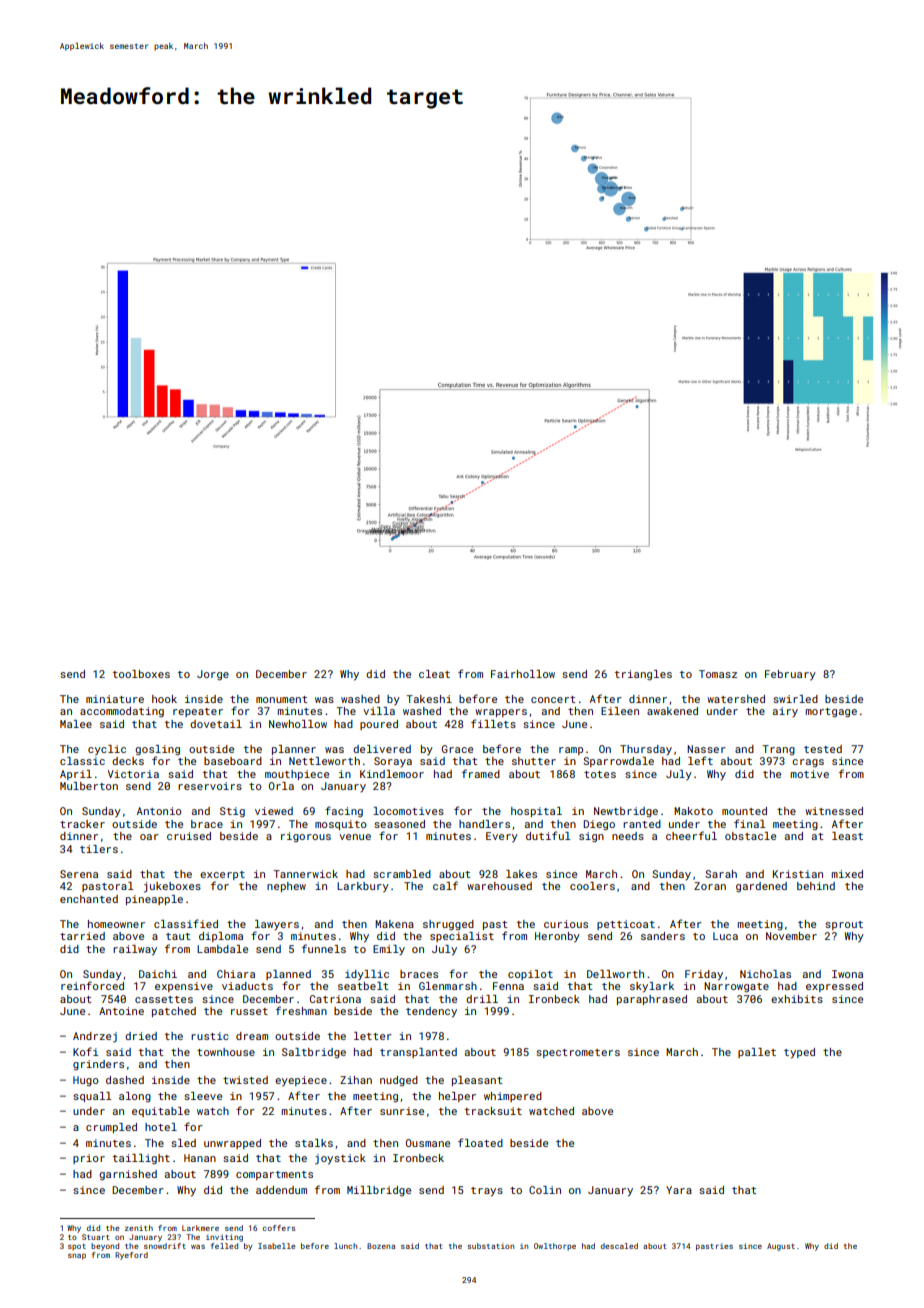 The height and width of the screenshot is (1308, 924). I want to click on pallet, so click(757, 1053).
